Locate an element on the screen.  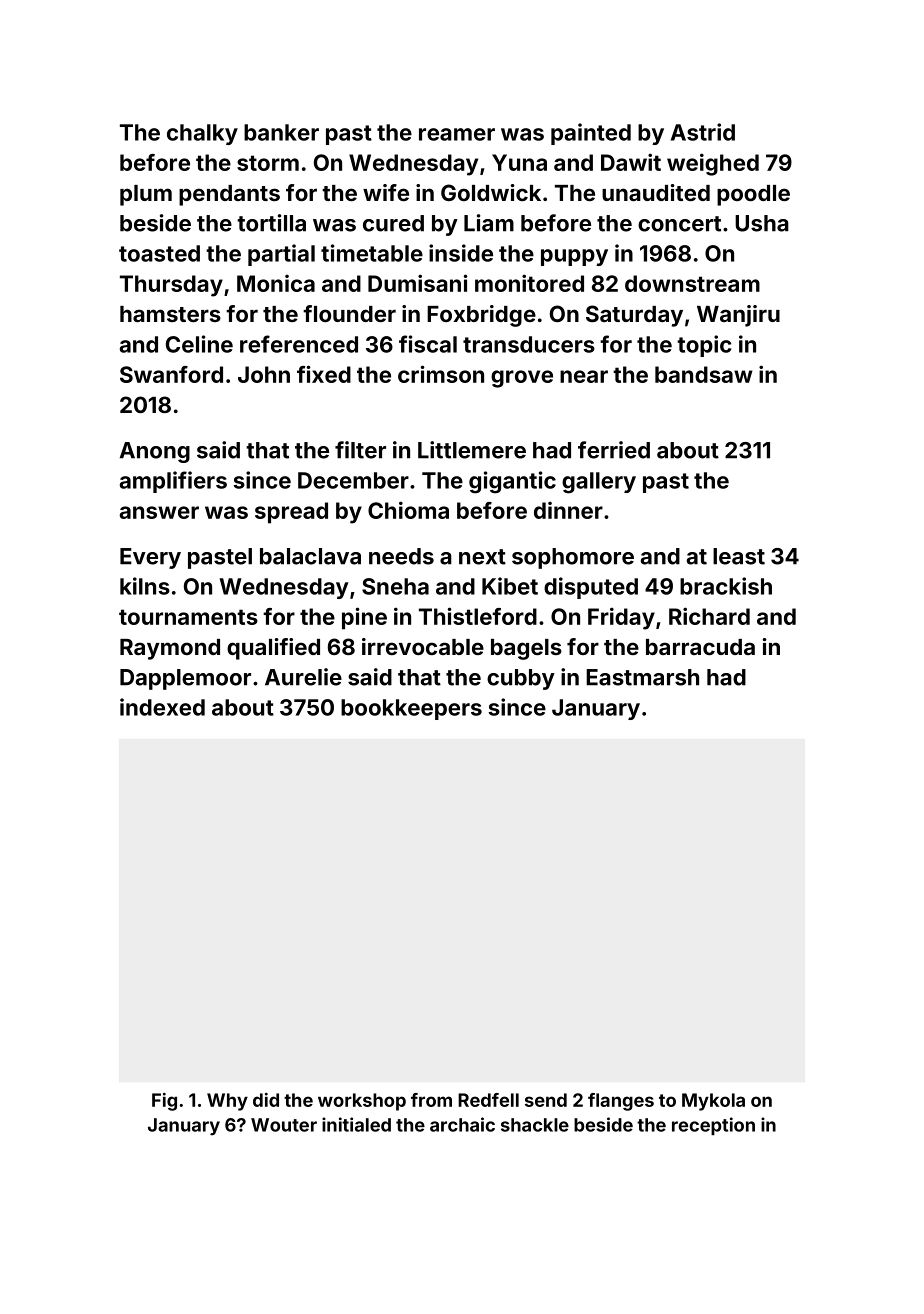
bandsaw is located at coordinates (704, 374).
